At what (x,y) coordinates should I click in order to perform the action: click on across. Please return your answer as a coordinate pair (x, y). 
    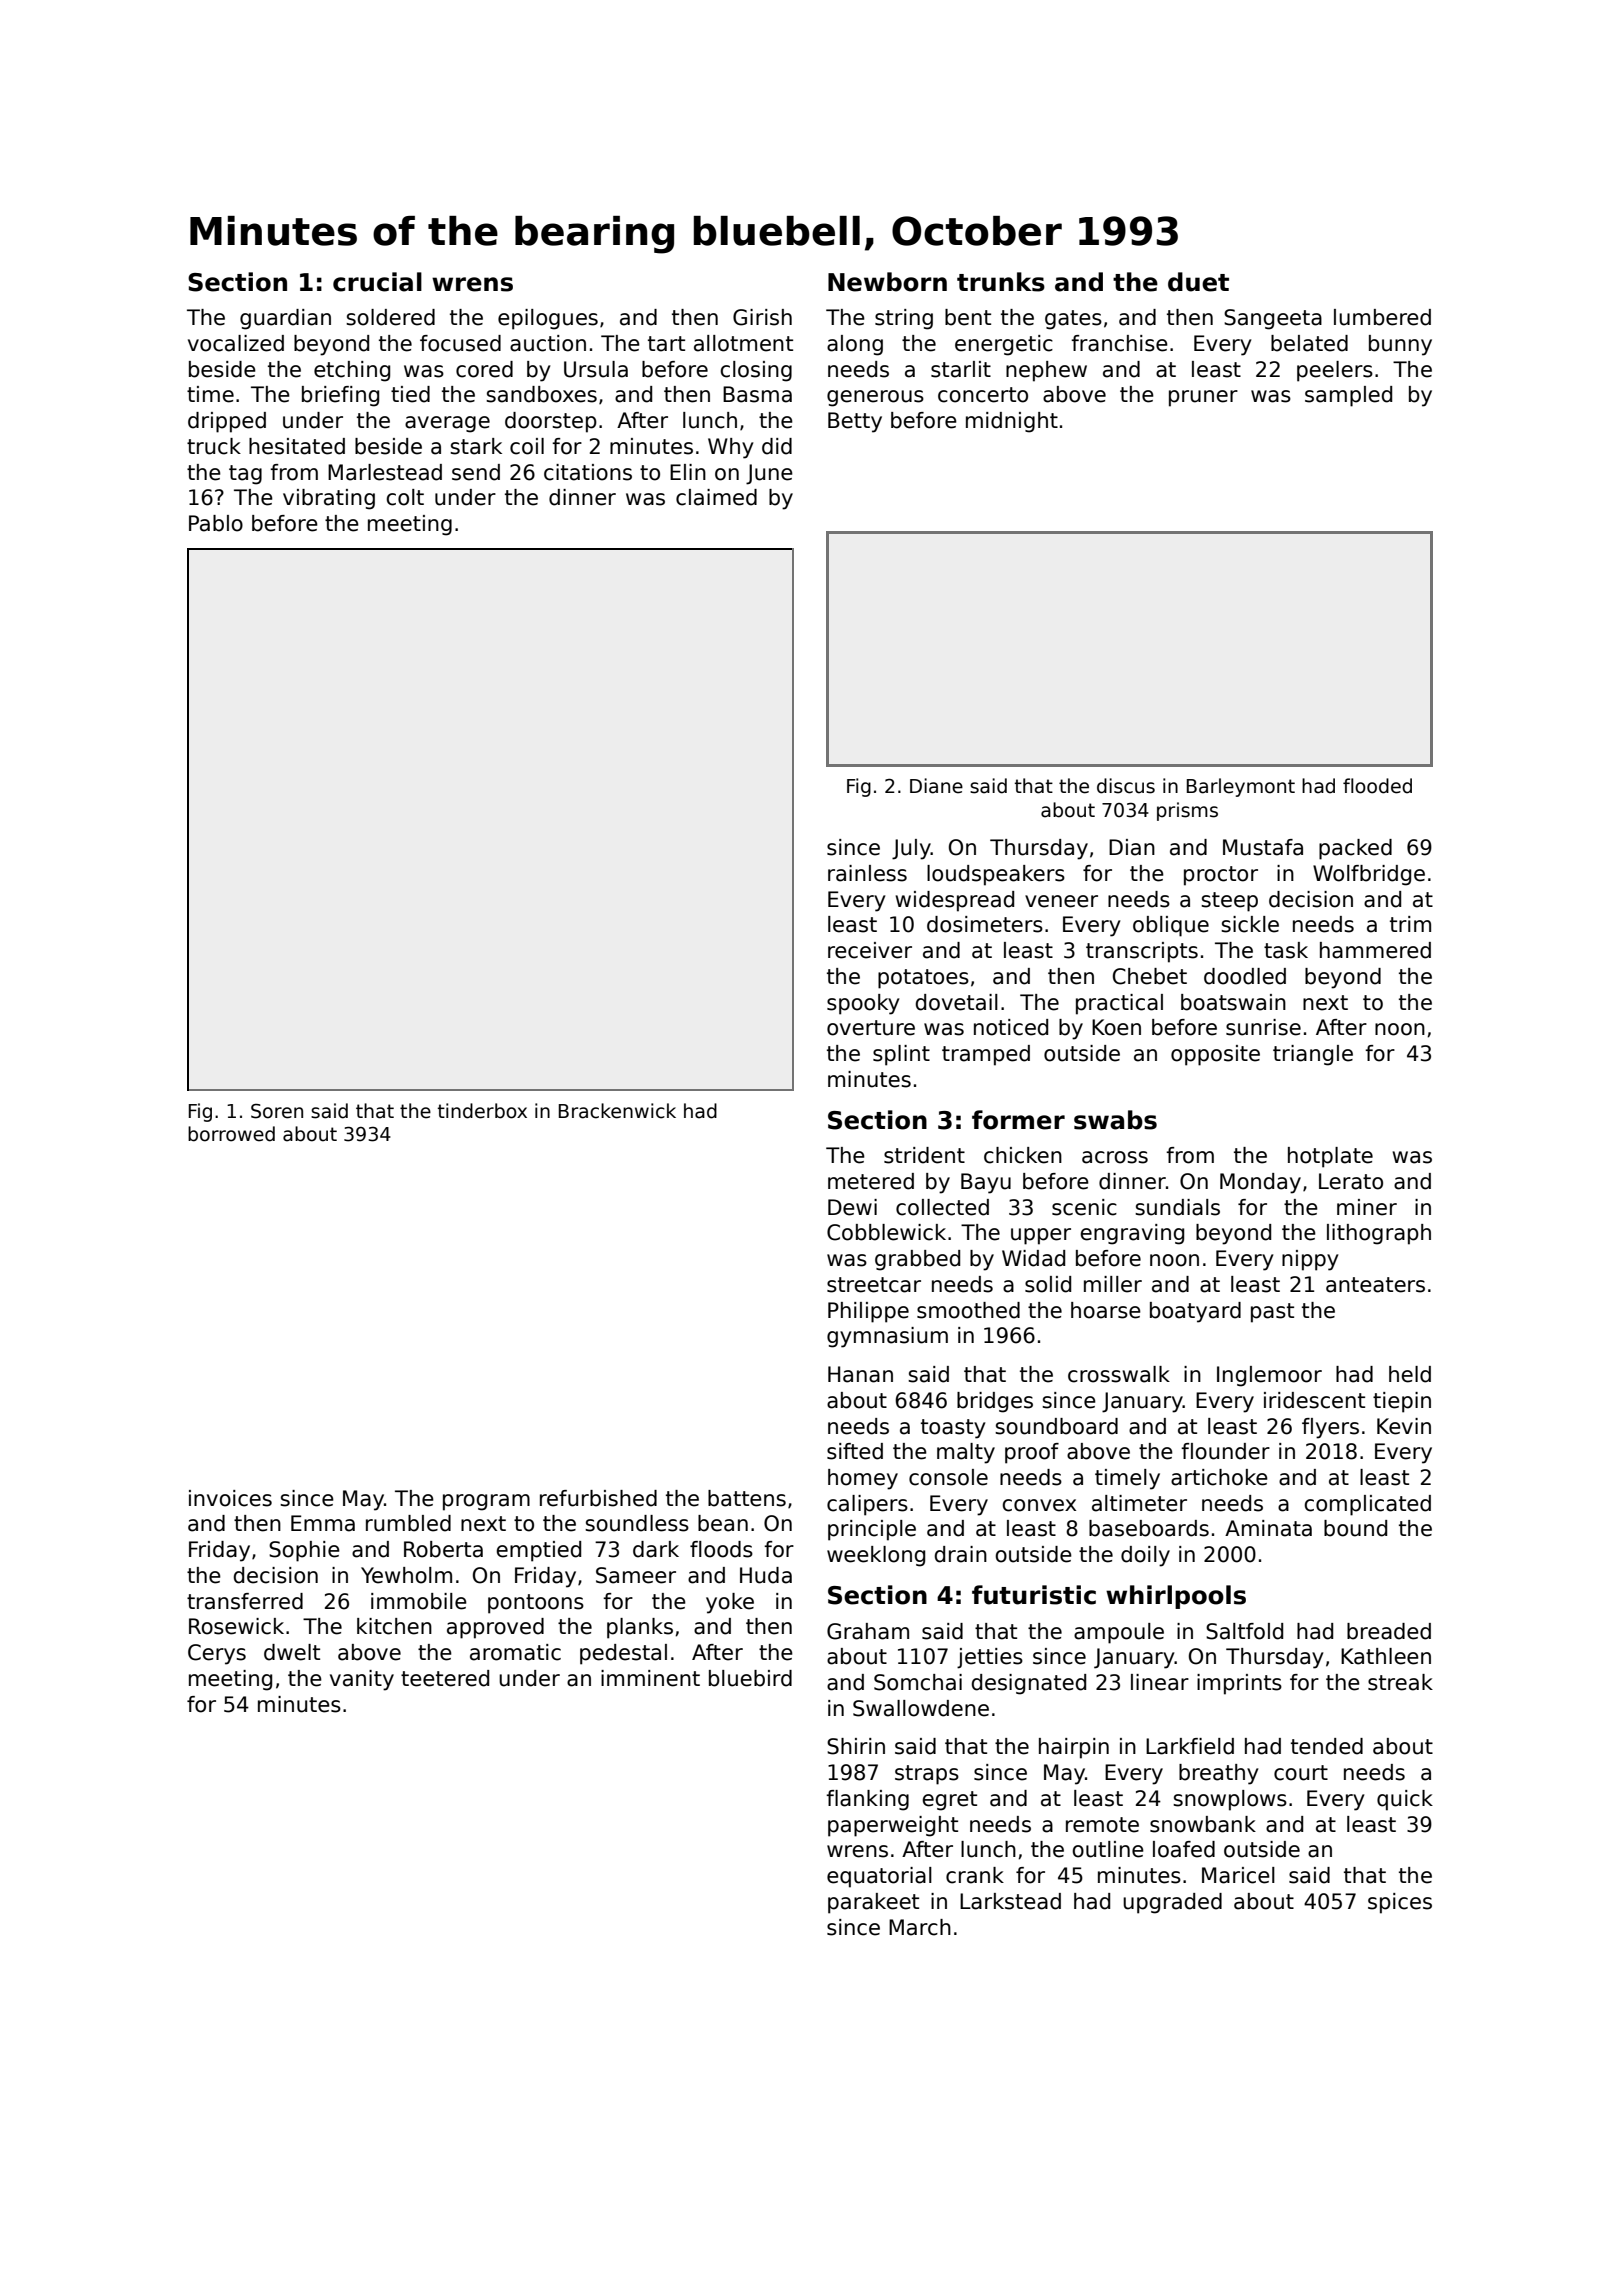
    Looking at the image, I should click on (1115, 1157).
